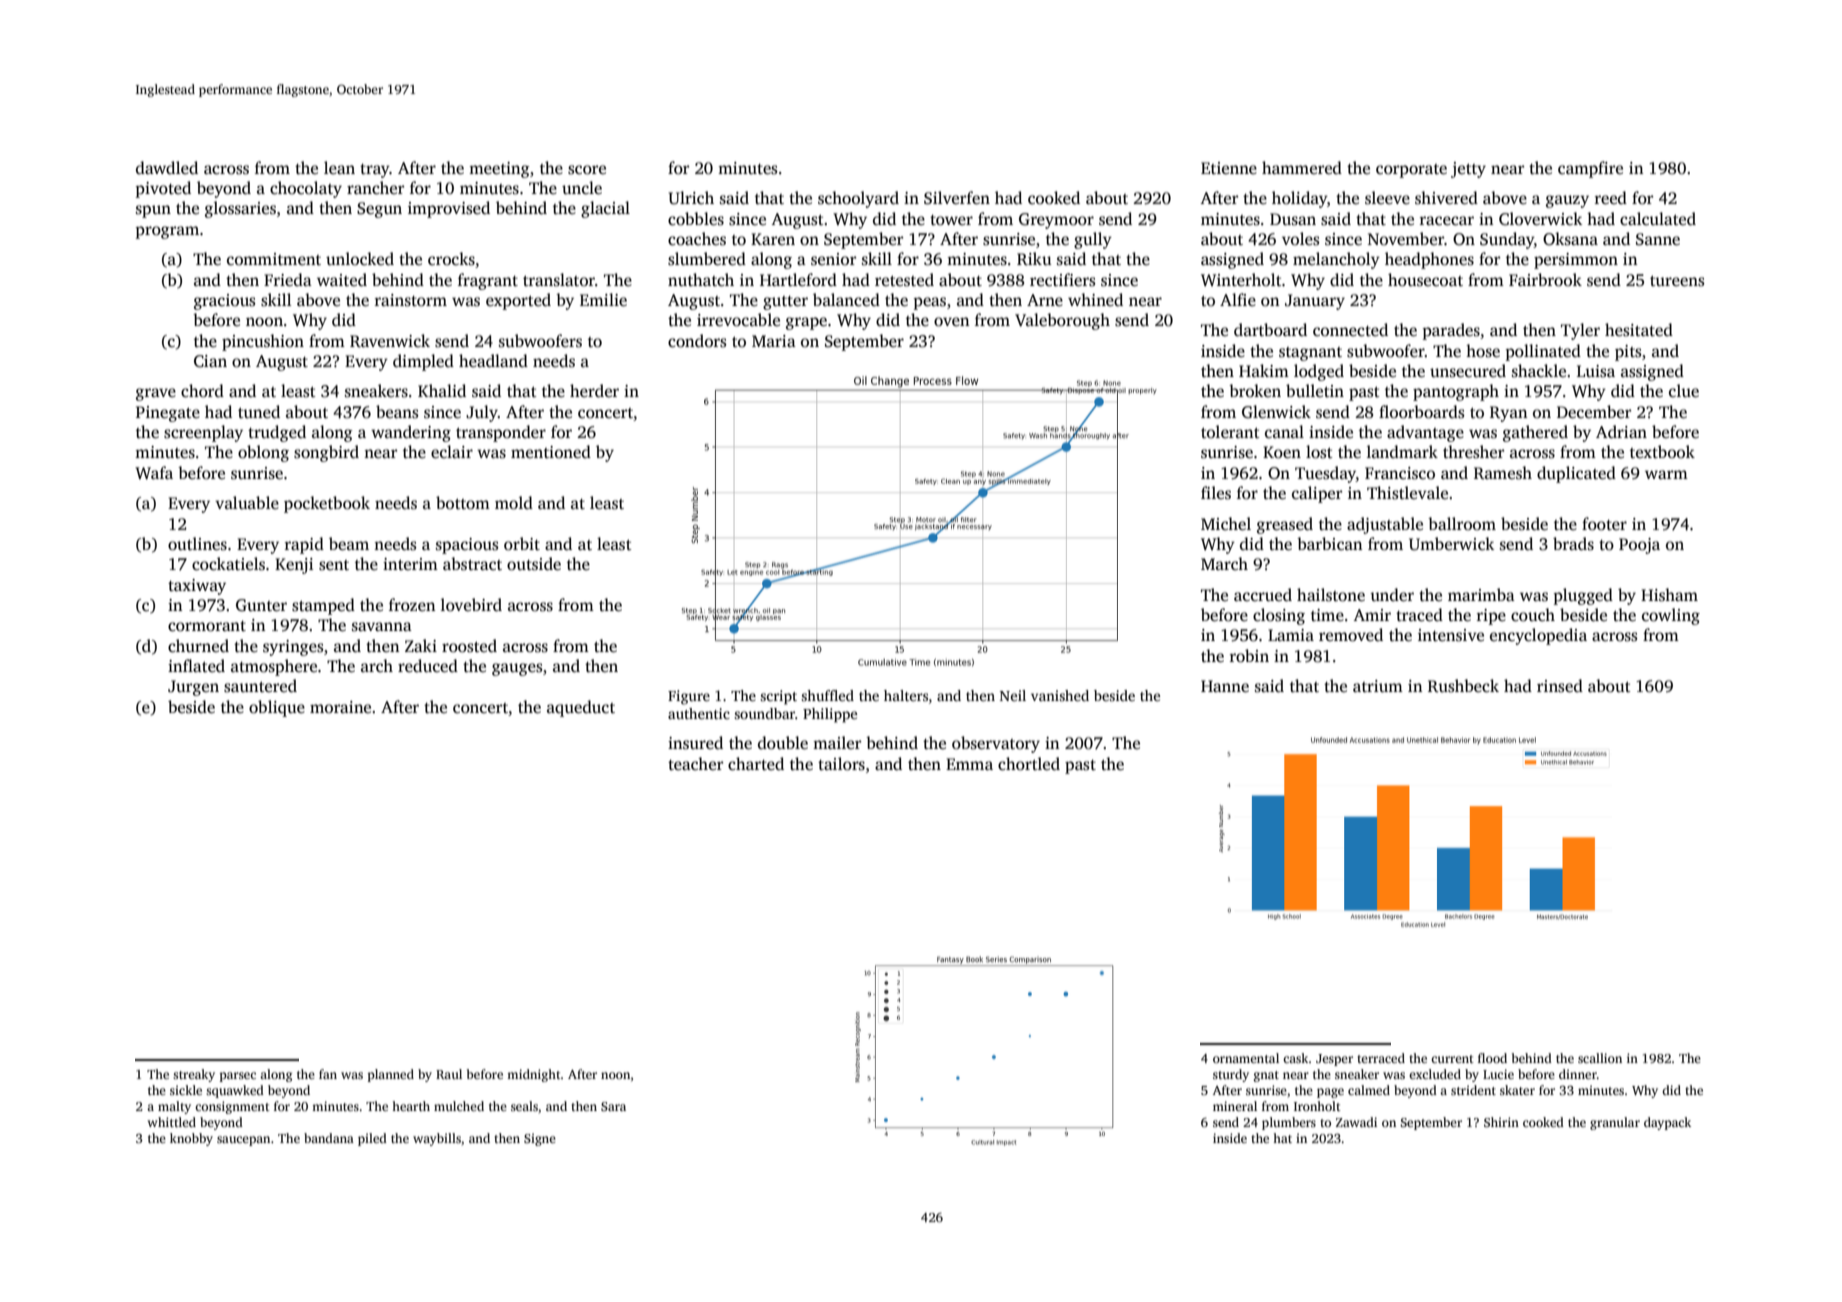 This image has width=1842, height=1302. What do you see at coordinates (1538, 636) in the image?
I see `encyclopedia` at bounding box center [1538, 636].
